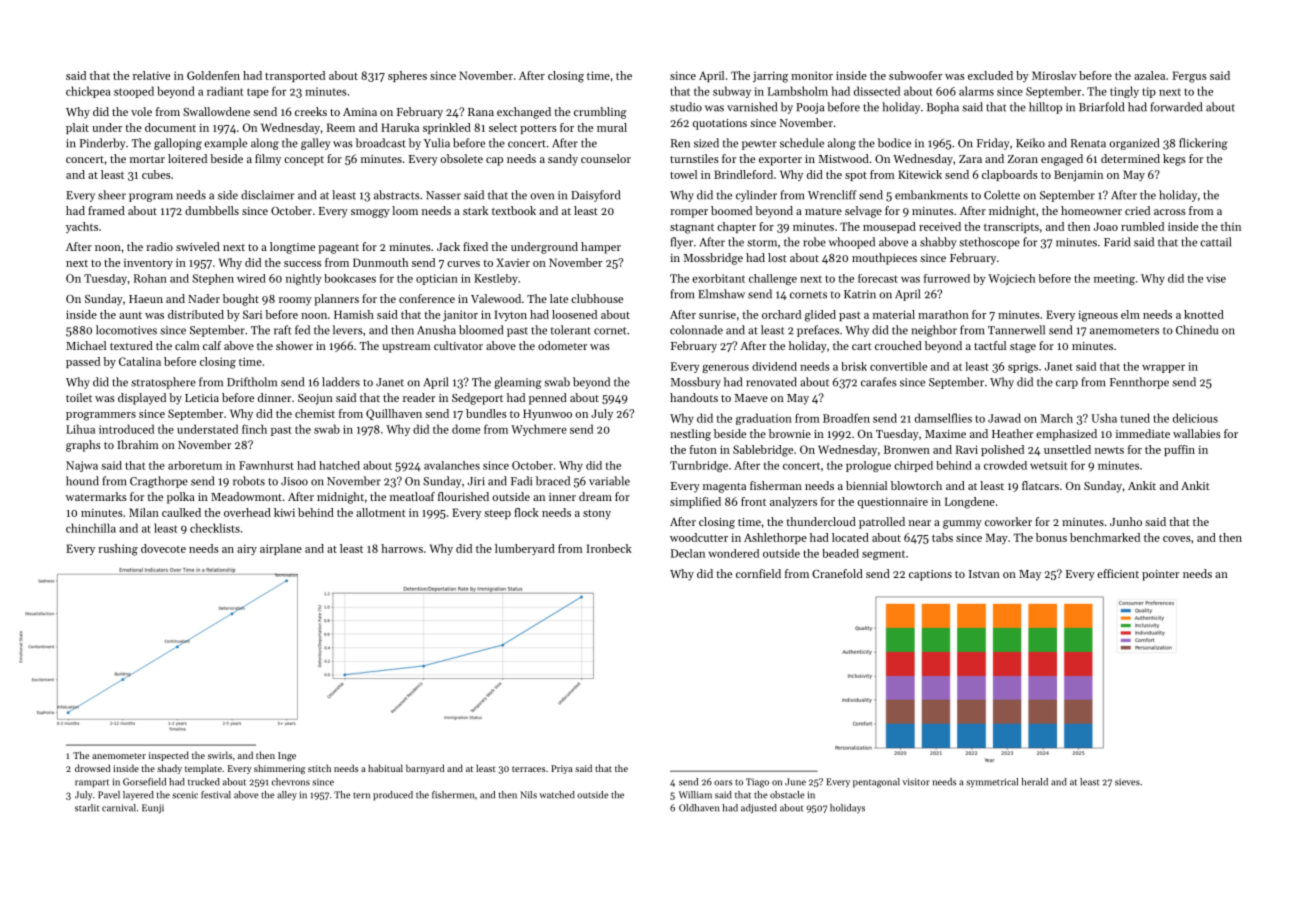  What do you see at coordinates (225, 144) in the image?
I see `example` at bounding box center [225, 144].
